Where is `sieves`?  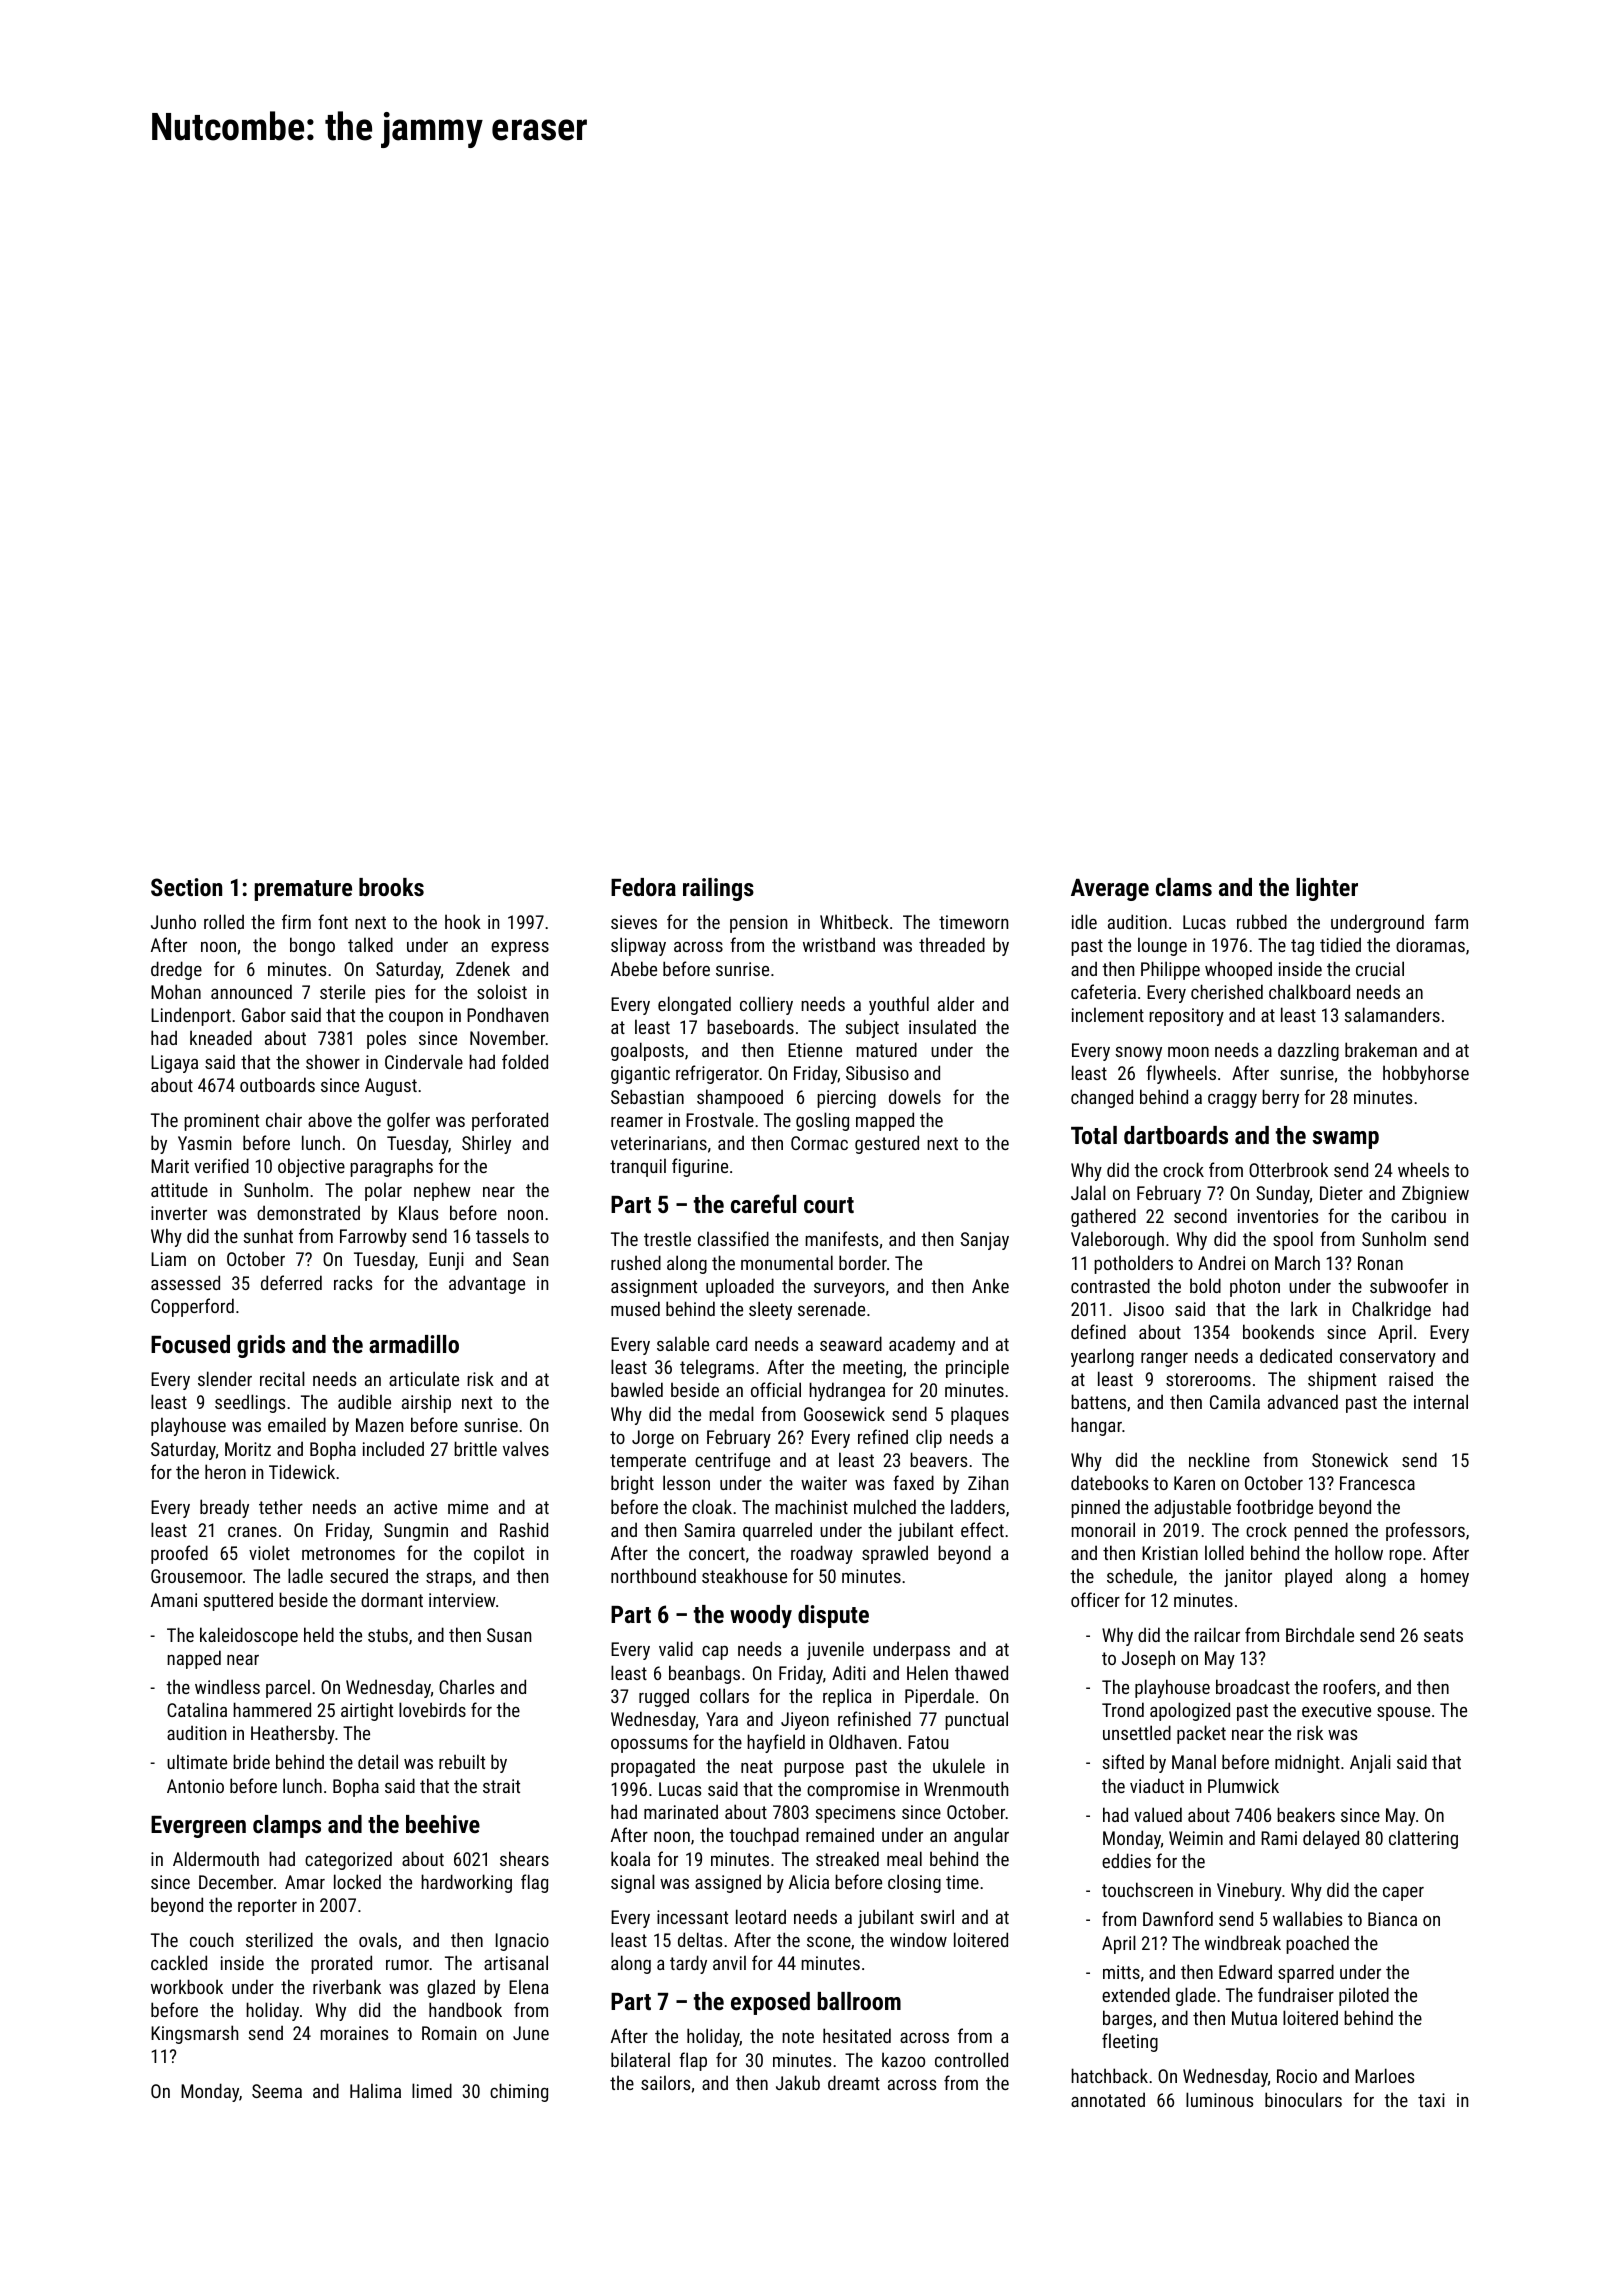
sieves is located at coordinates (634, 922).
